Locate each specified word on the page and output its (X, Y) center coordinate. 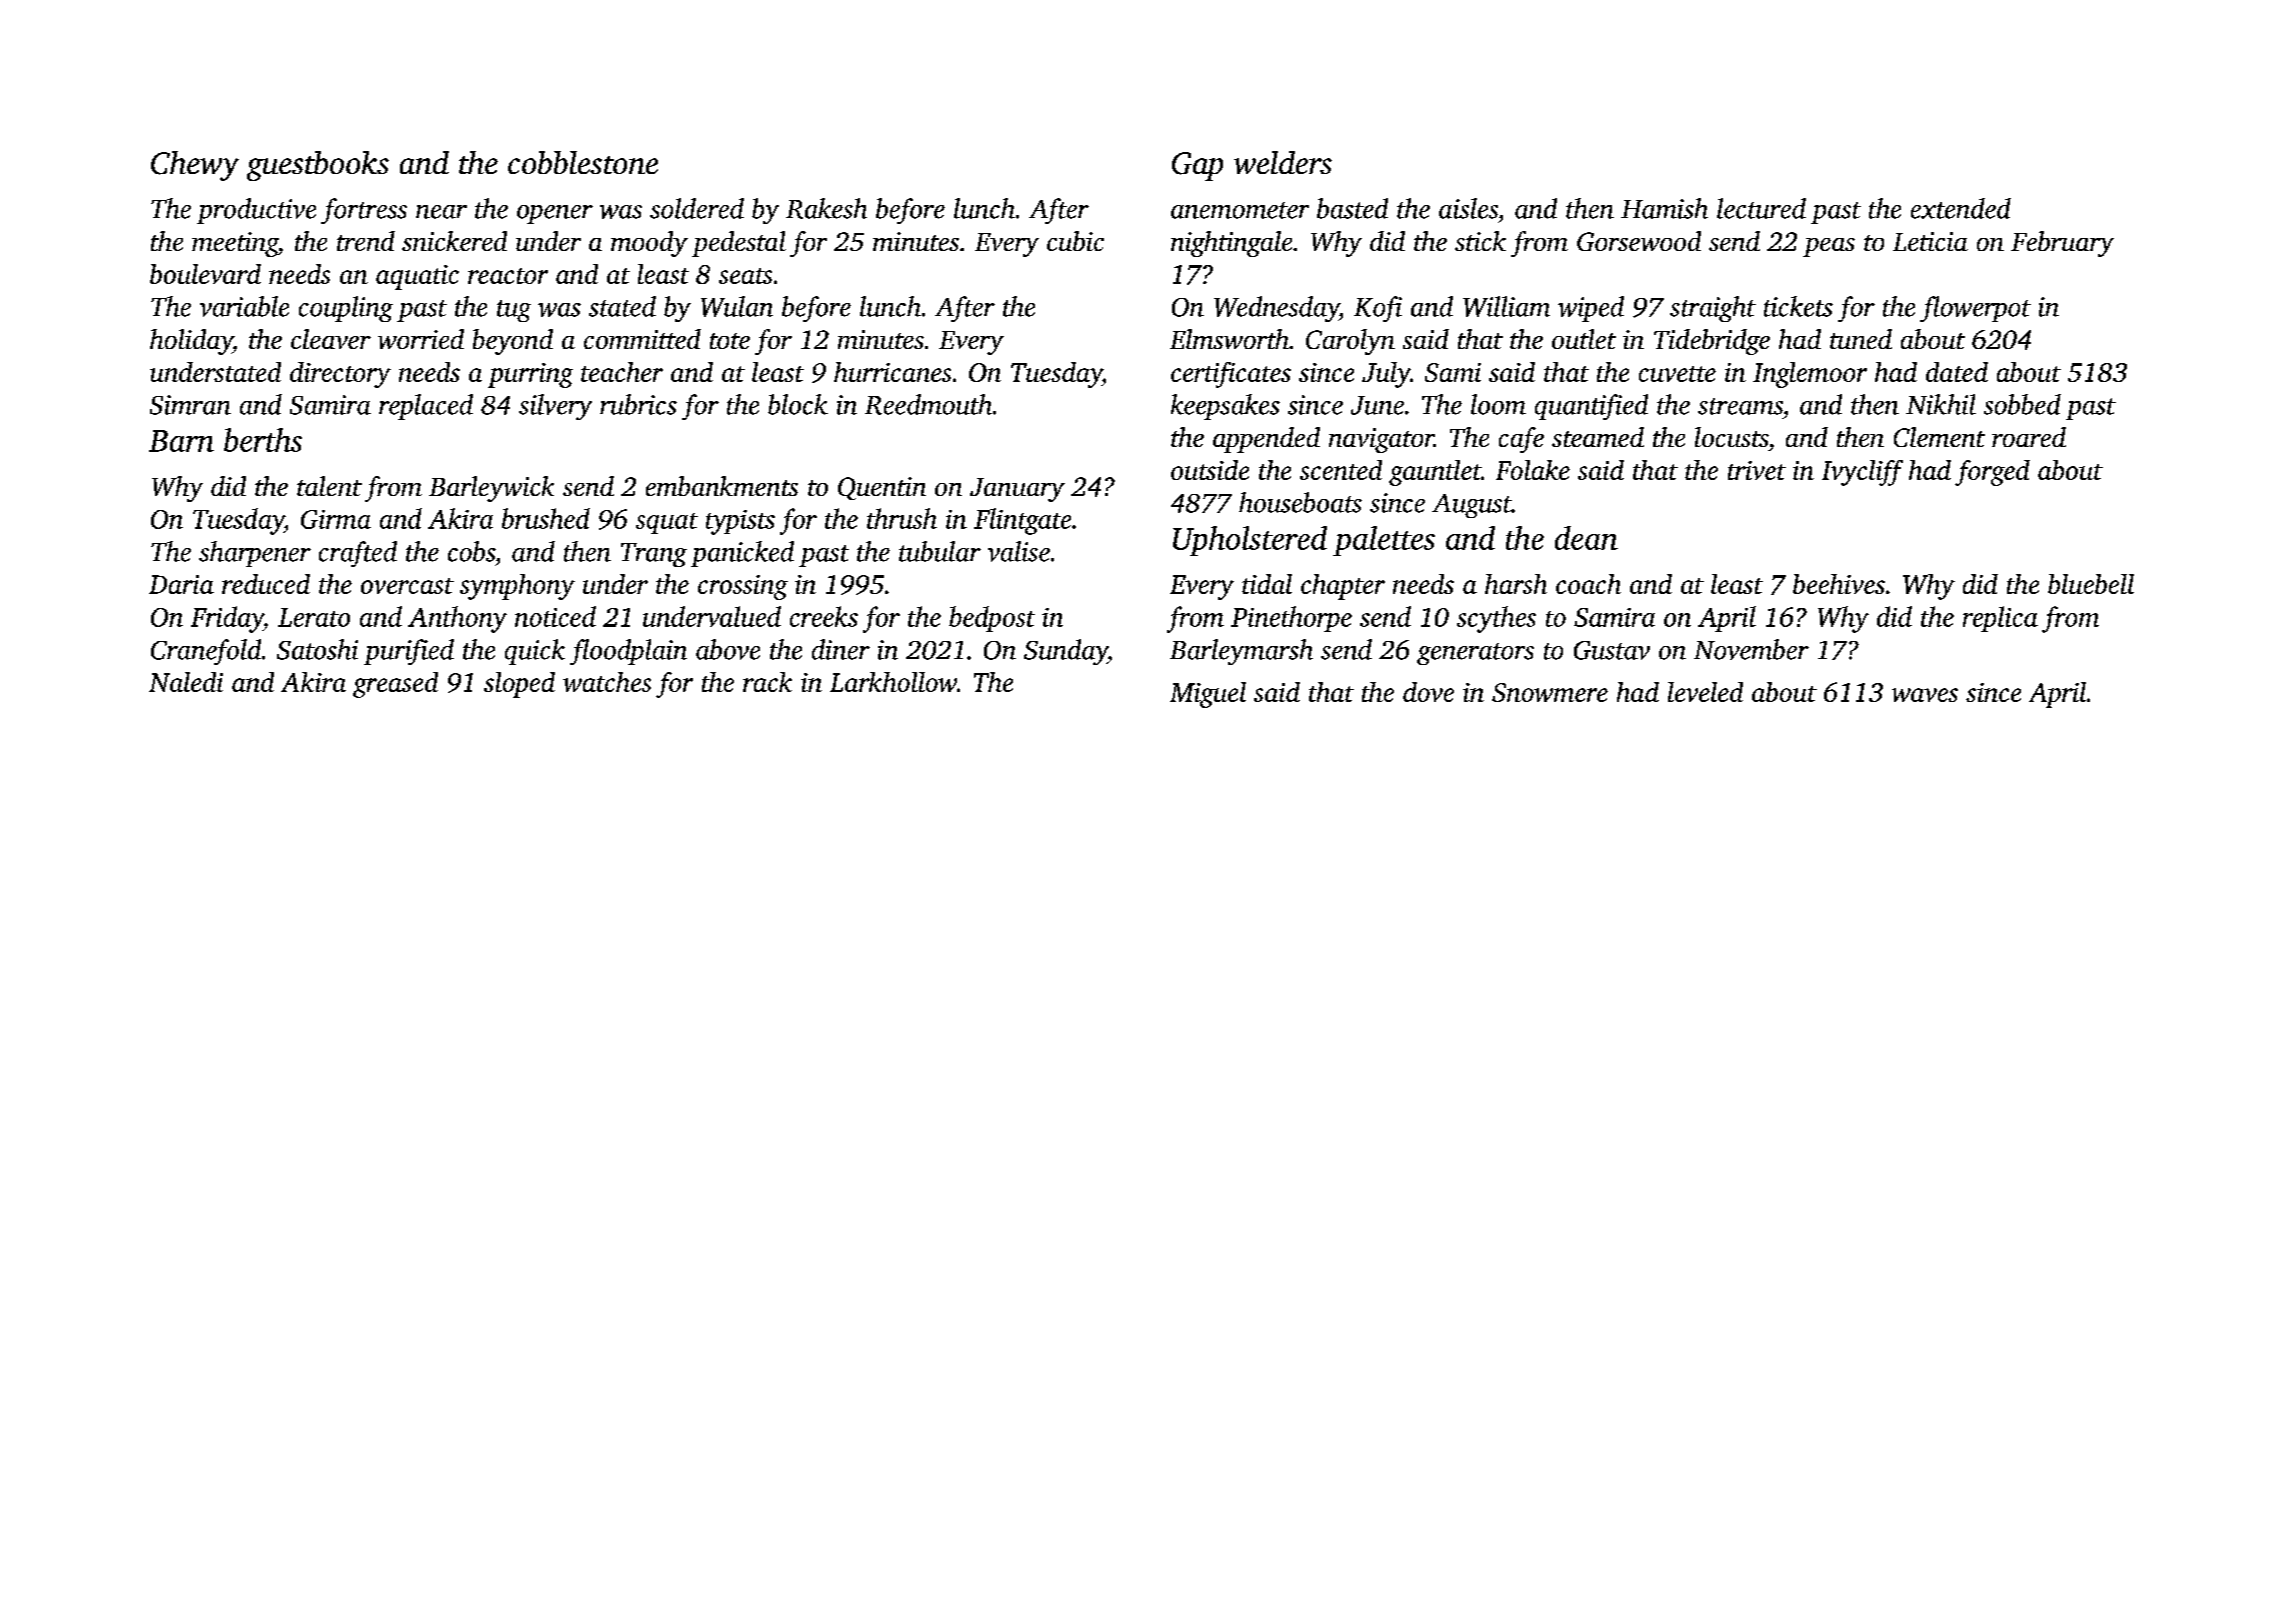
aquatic (417, 277)
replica (2000, 619)
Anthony (457, 619)
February (2062, 244)
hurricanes (892, 372)
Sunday (1066, 652)
